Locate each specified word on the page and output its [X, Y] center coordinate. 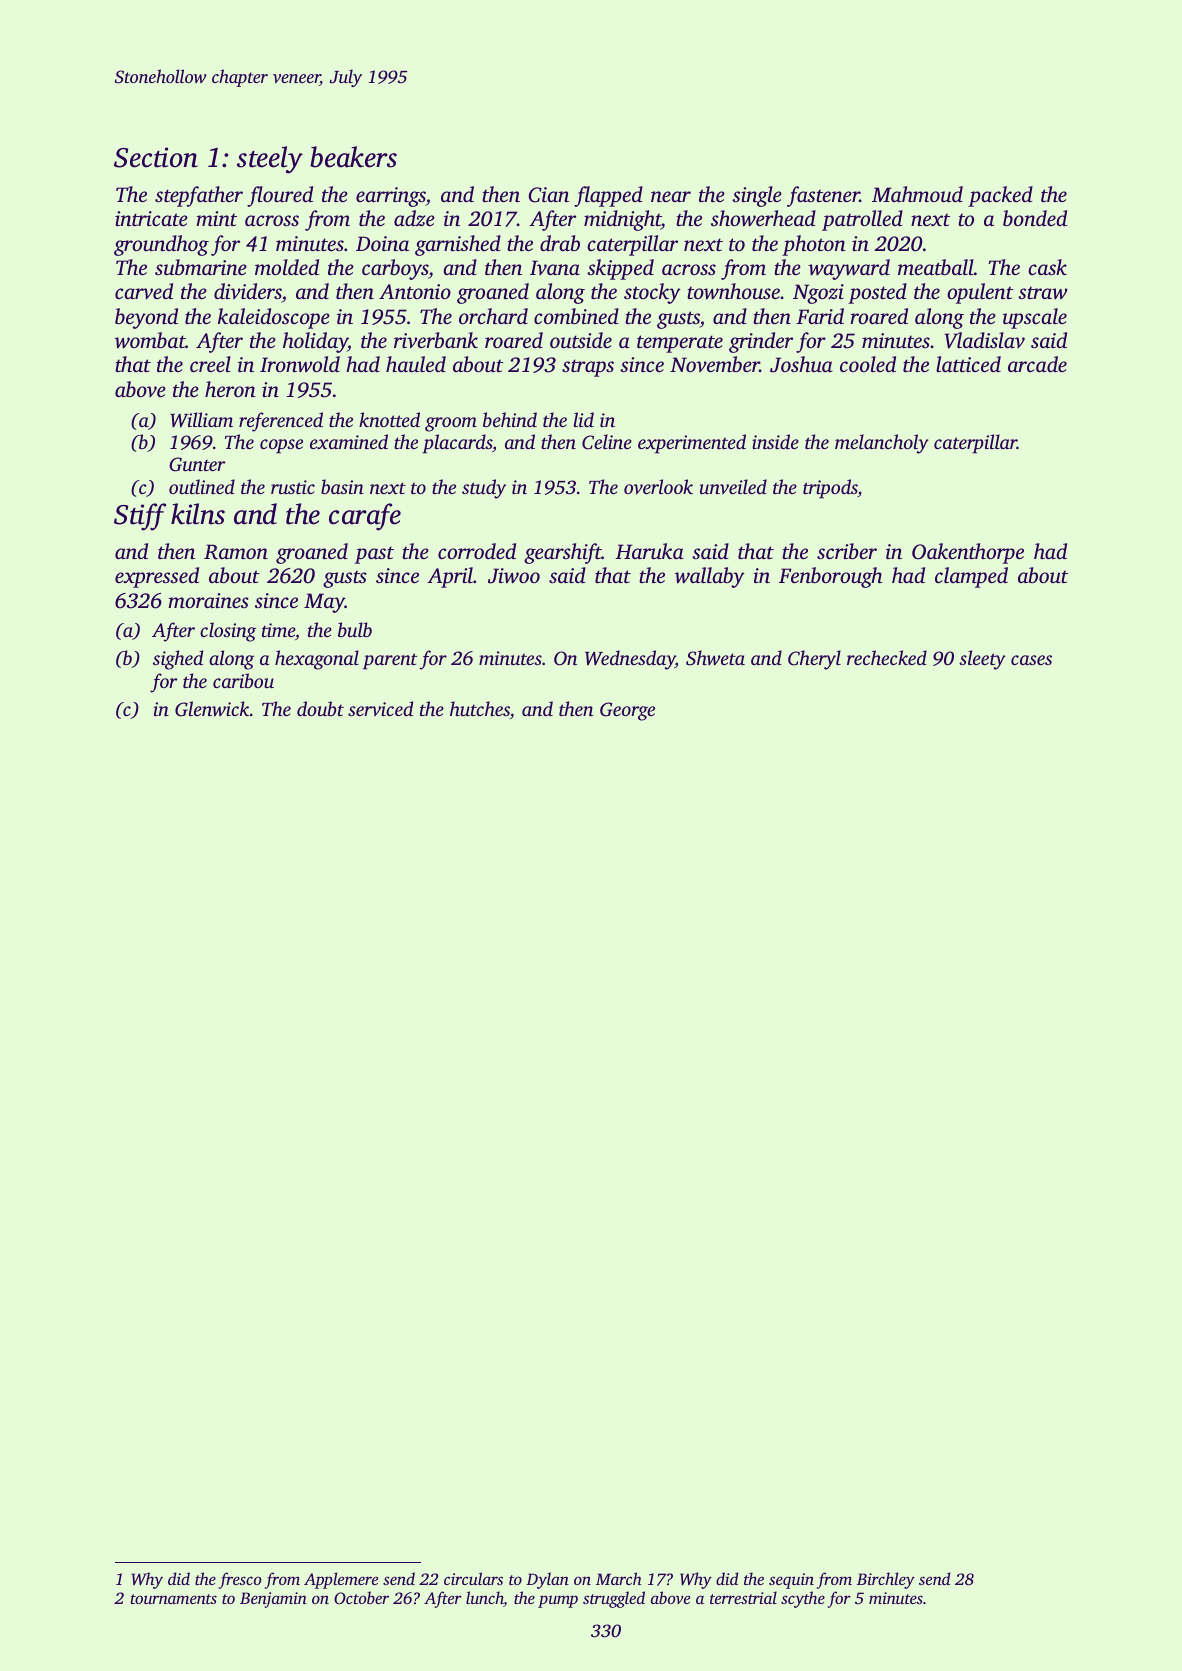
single [757, 196]
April [450, 577]
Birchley [886, 1580]
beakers [353, 157]
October [361, 1597]
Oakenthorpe [968, 553]
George [627, 711]
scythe [803, 1599]
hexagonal [317, 660]
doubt [320, 708]
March [619, 1578]
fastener [823, 196]
